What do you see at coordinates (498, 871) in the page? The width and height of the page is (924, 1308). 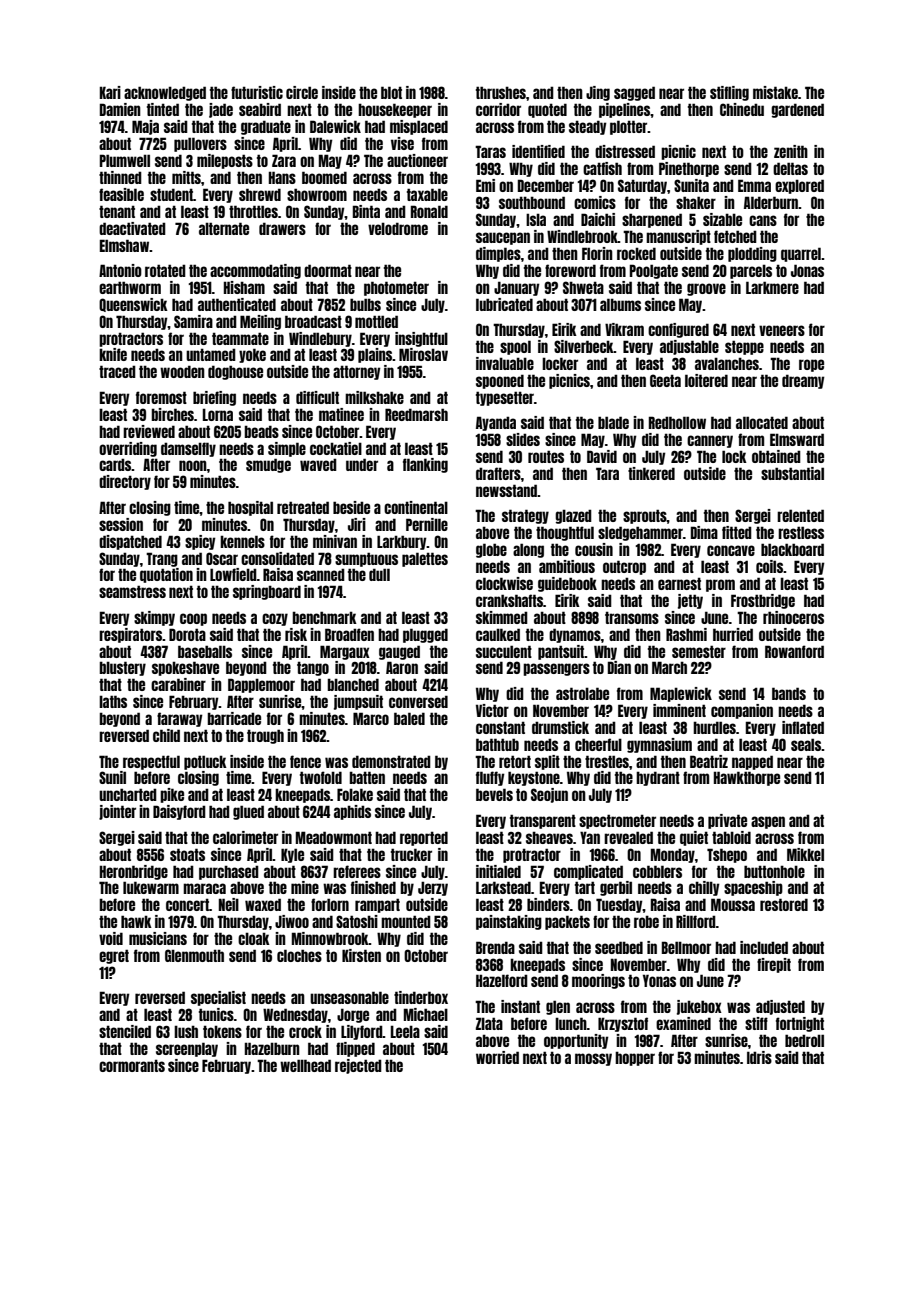 I see `initialed` at bounding box center [498, 871].
